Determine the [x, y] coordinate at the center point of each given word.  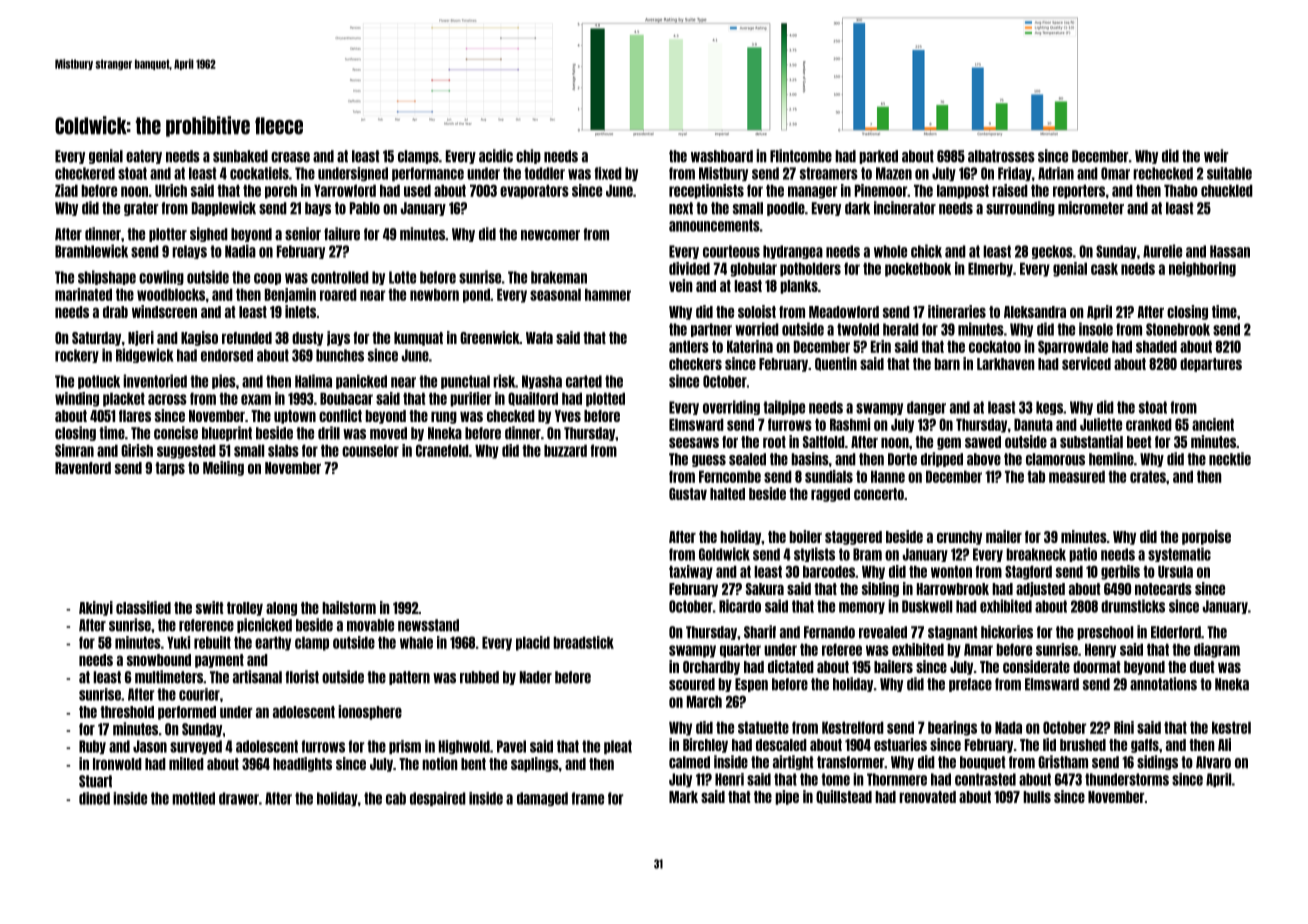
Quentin [836, 364]
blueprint [227, 433]
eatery [144, 157]
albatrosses [1001, 156]
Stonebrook [1178, 329]
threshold [127, 712]
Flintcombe [801, 156]
